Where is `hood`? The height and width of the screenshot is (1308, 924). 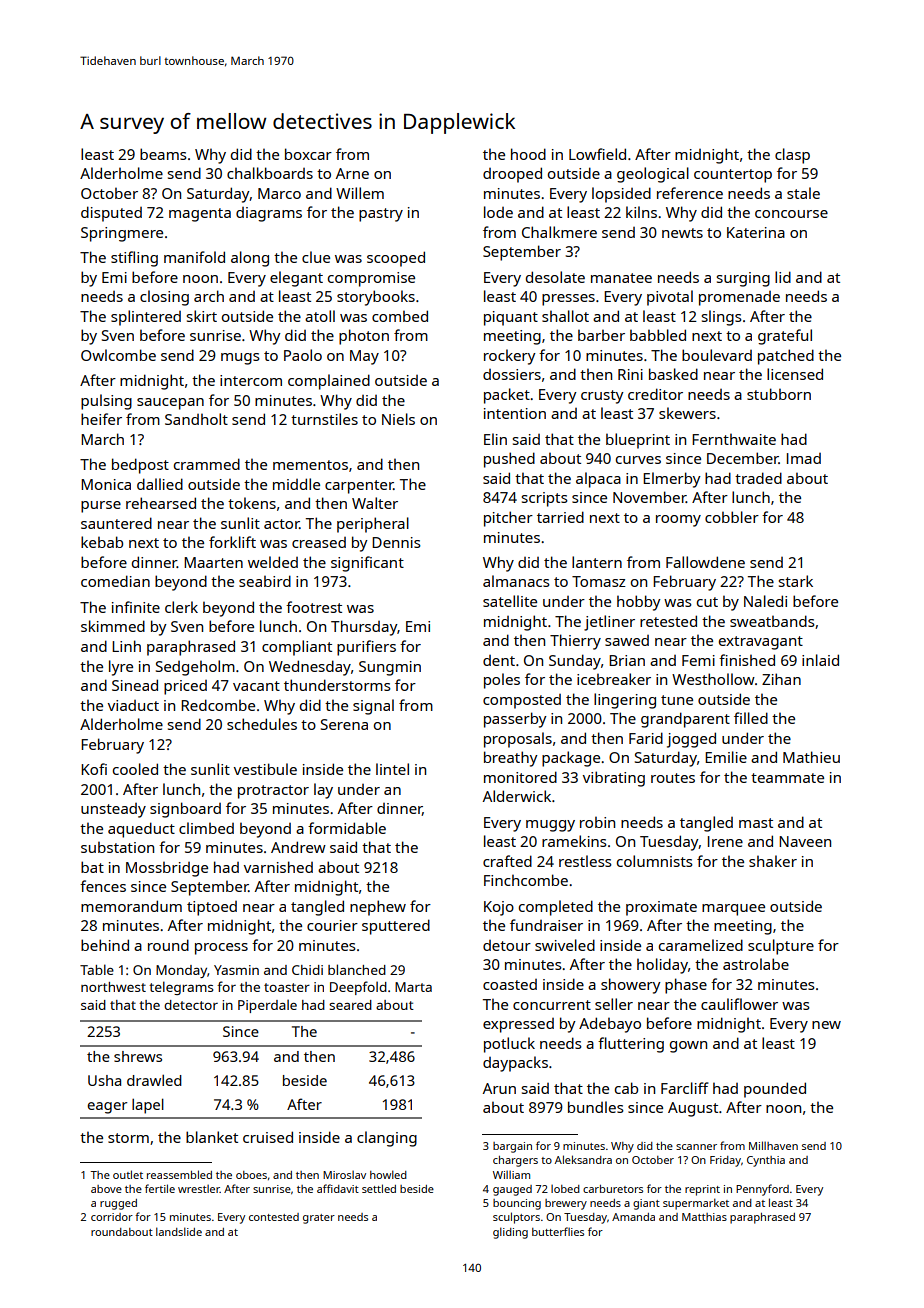 hood is located at coordinates (528, 154).
